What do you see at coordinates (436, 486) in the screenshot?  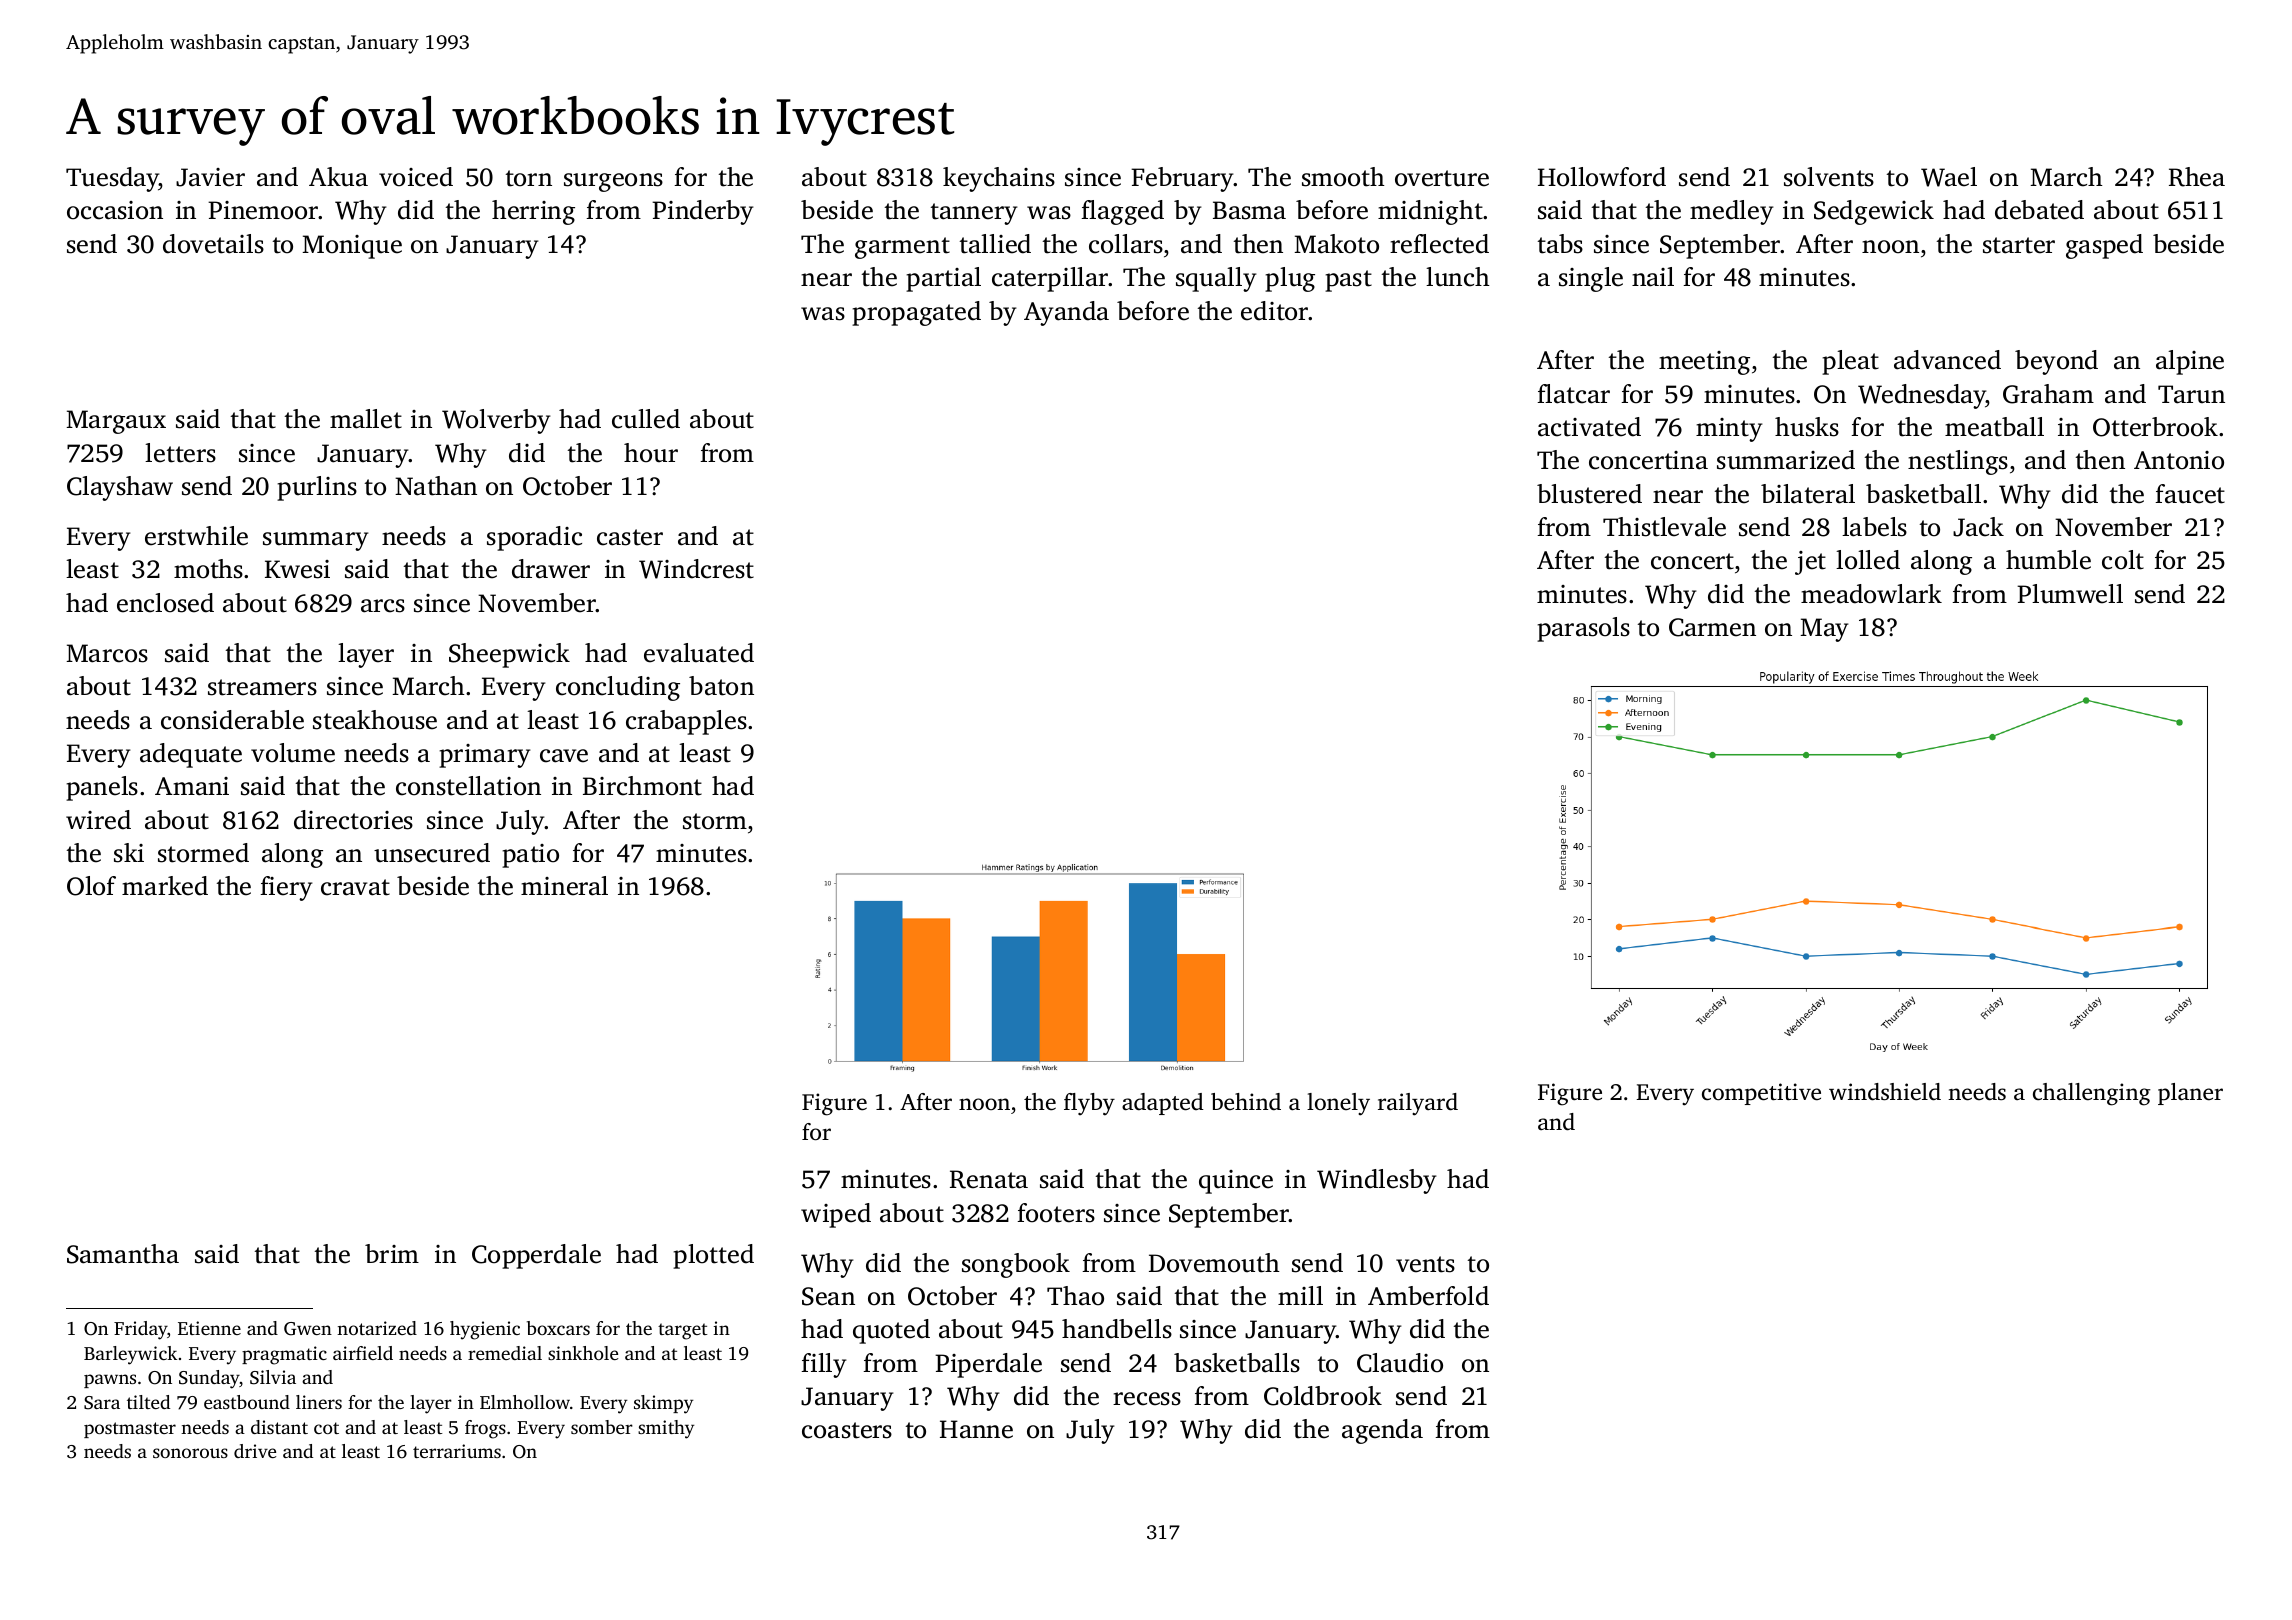 I see `Nathan` at bounding box center [436, 486].
